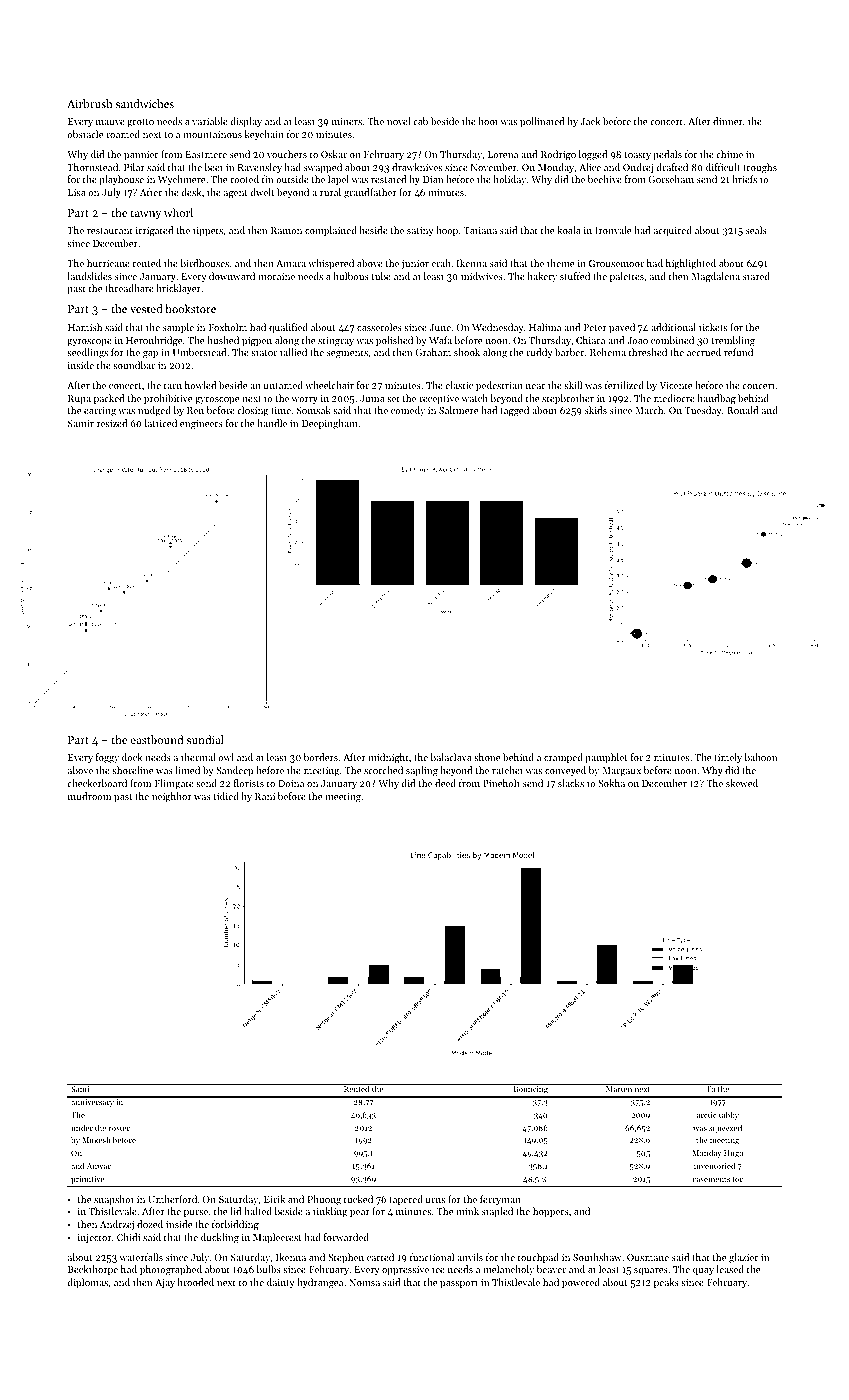 The width and height of the image is (849, 1400). Describe the element at coordinates (666, 1283) in the image. I see `peaks` at that location.
